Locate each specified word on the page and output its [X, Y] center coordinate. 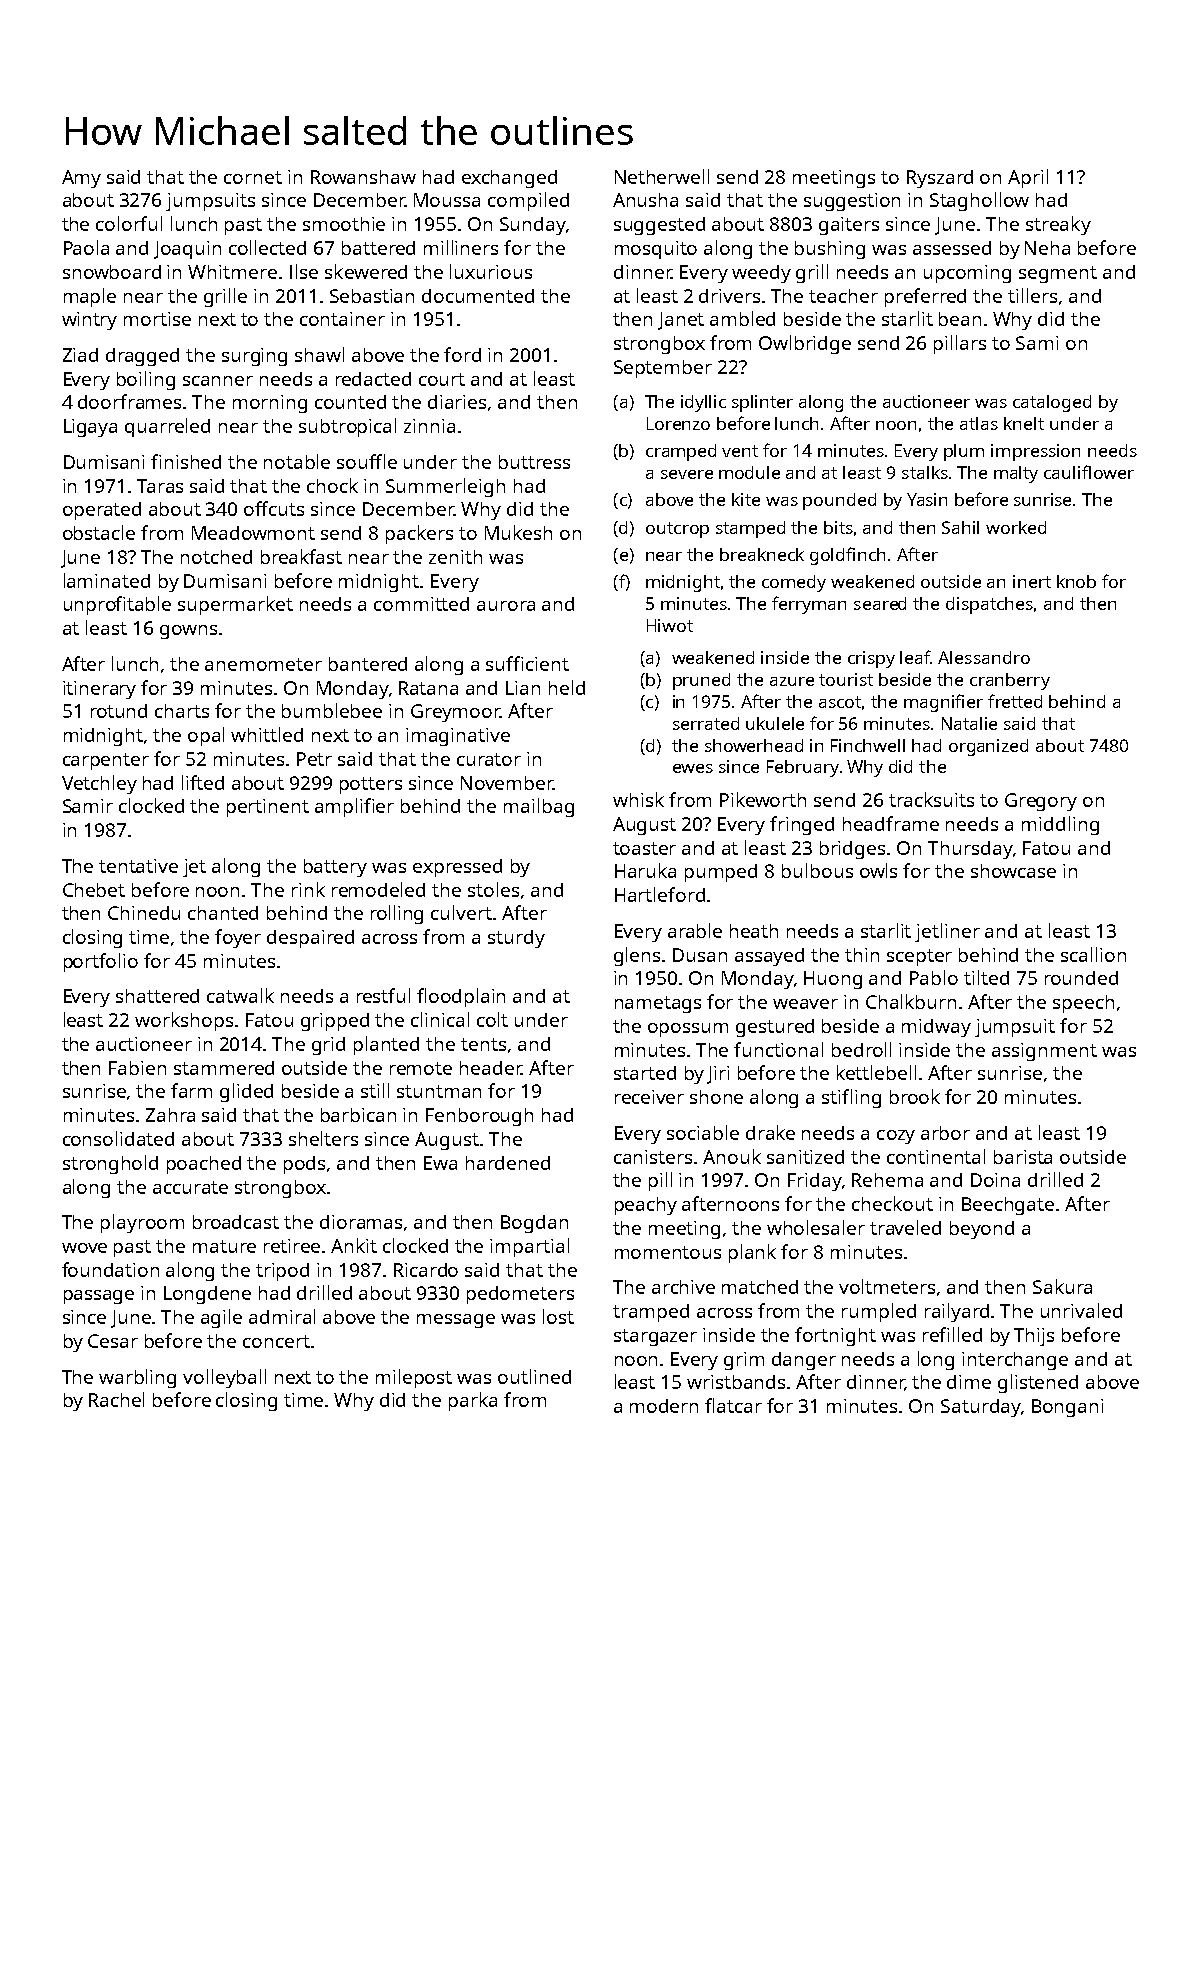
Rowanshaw [363, 177]
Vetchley [99, 784]
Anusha [645, 200]
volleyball [224, 1378]
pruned [701, 681]
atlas [979, 423]
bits [838, 527]
